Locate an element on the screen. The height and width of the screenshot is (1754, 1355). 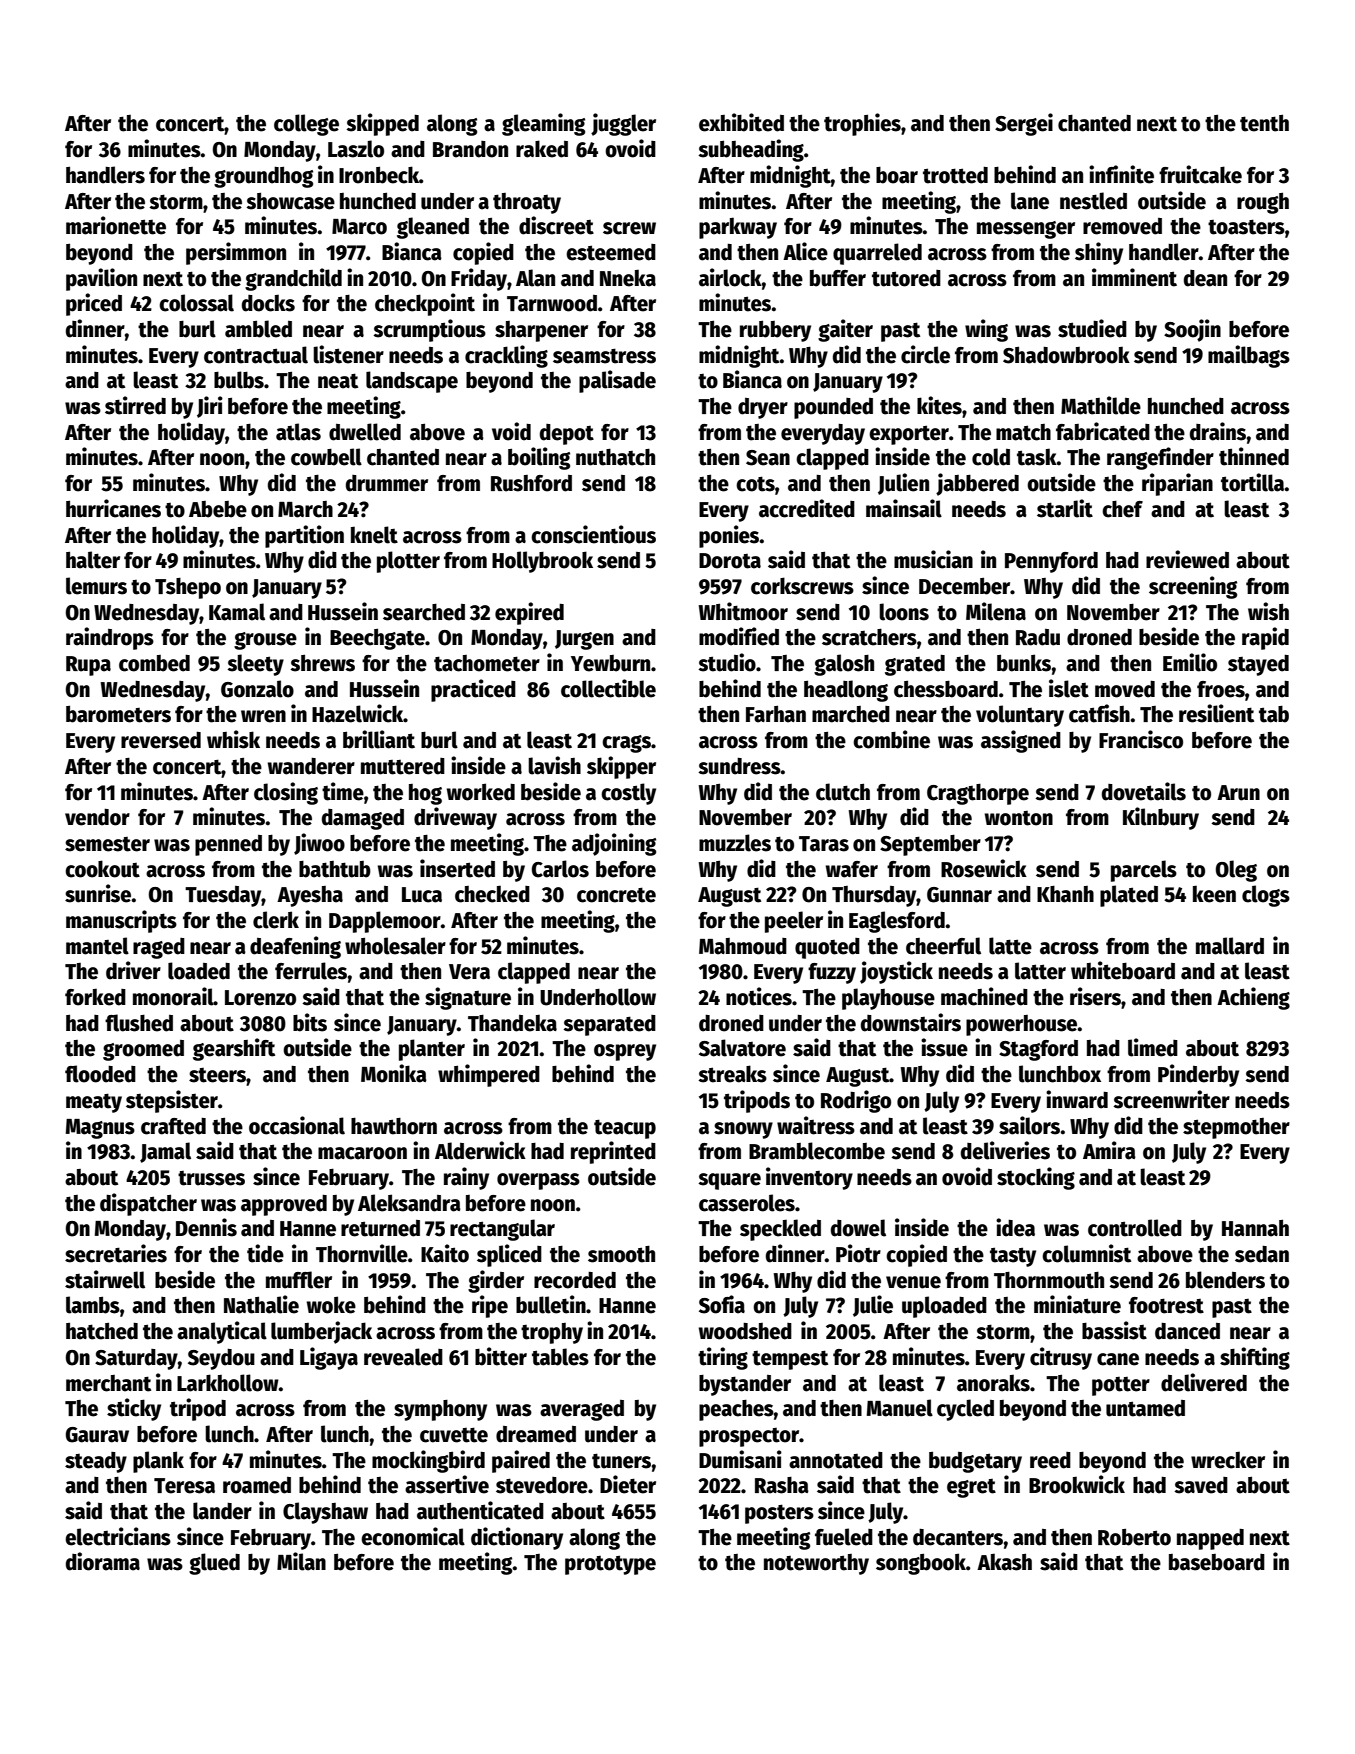
Kilnbury is located at coordinates (1161, 818).
